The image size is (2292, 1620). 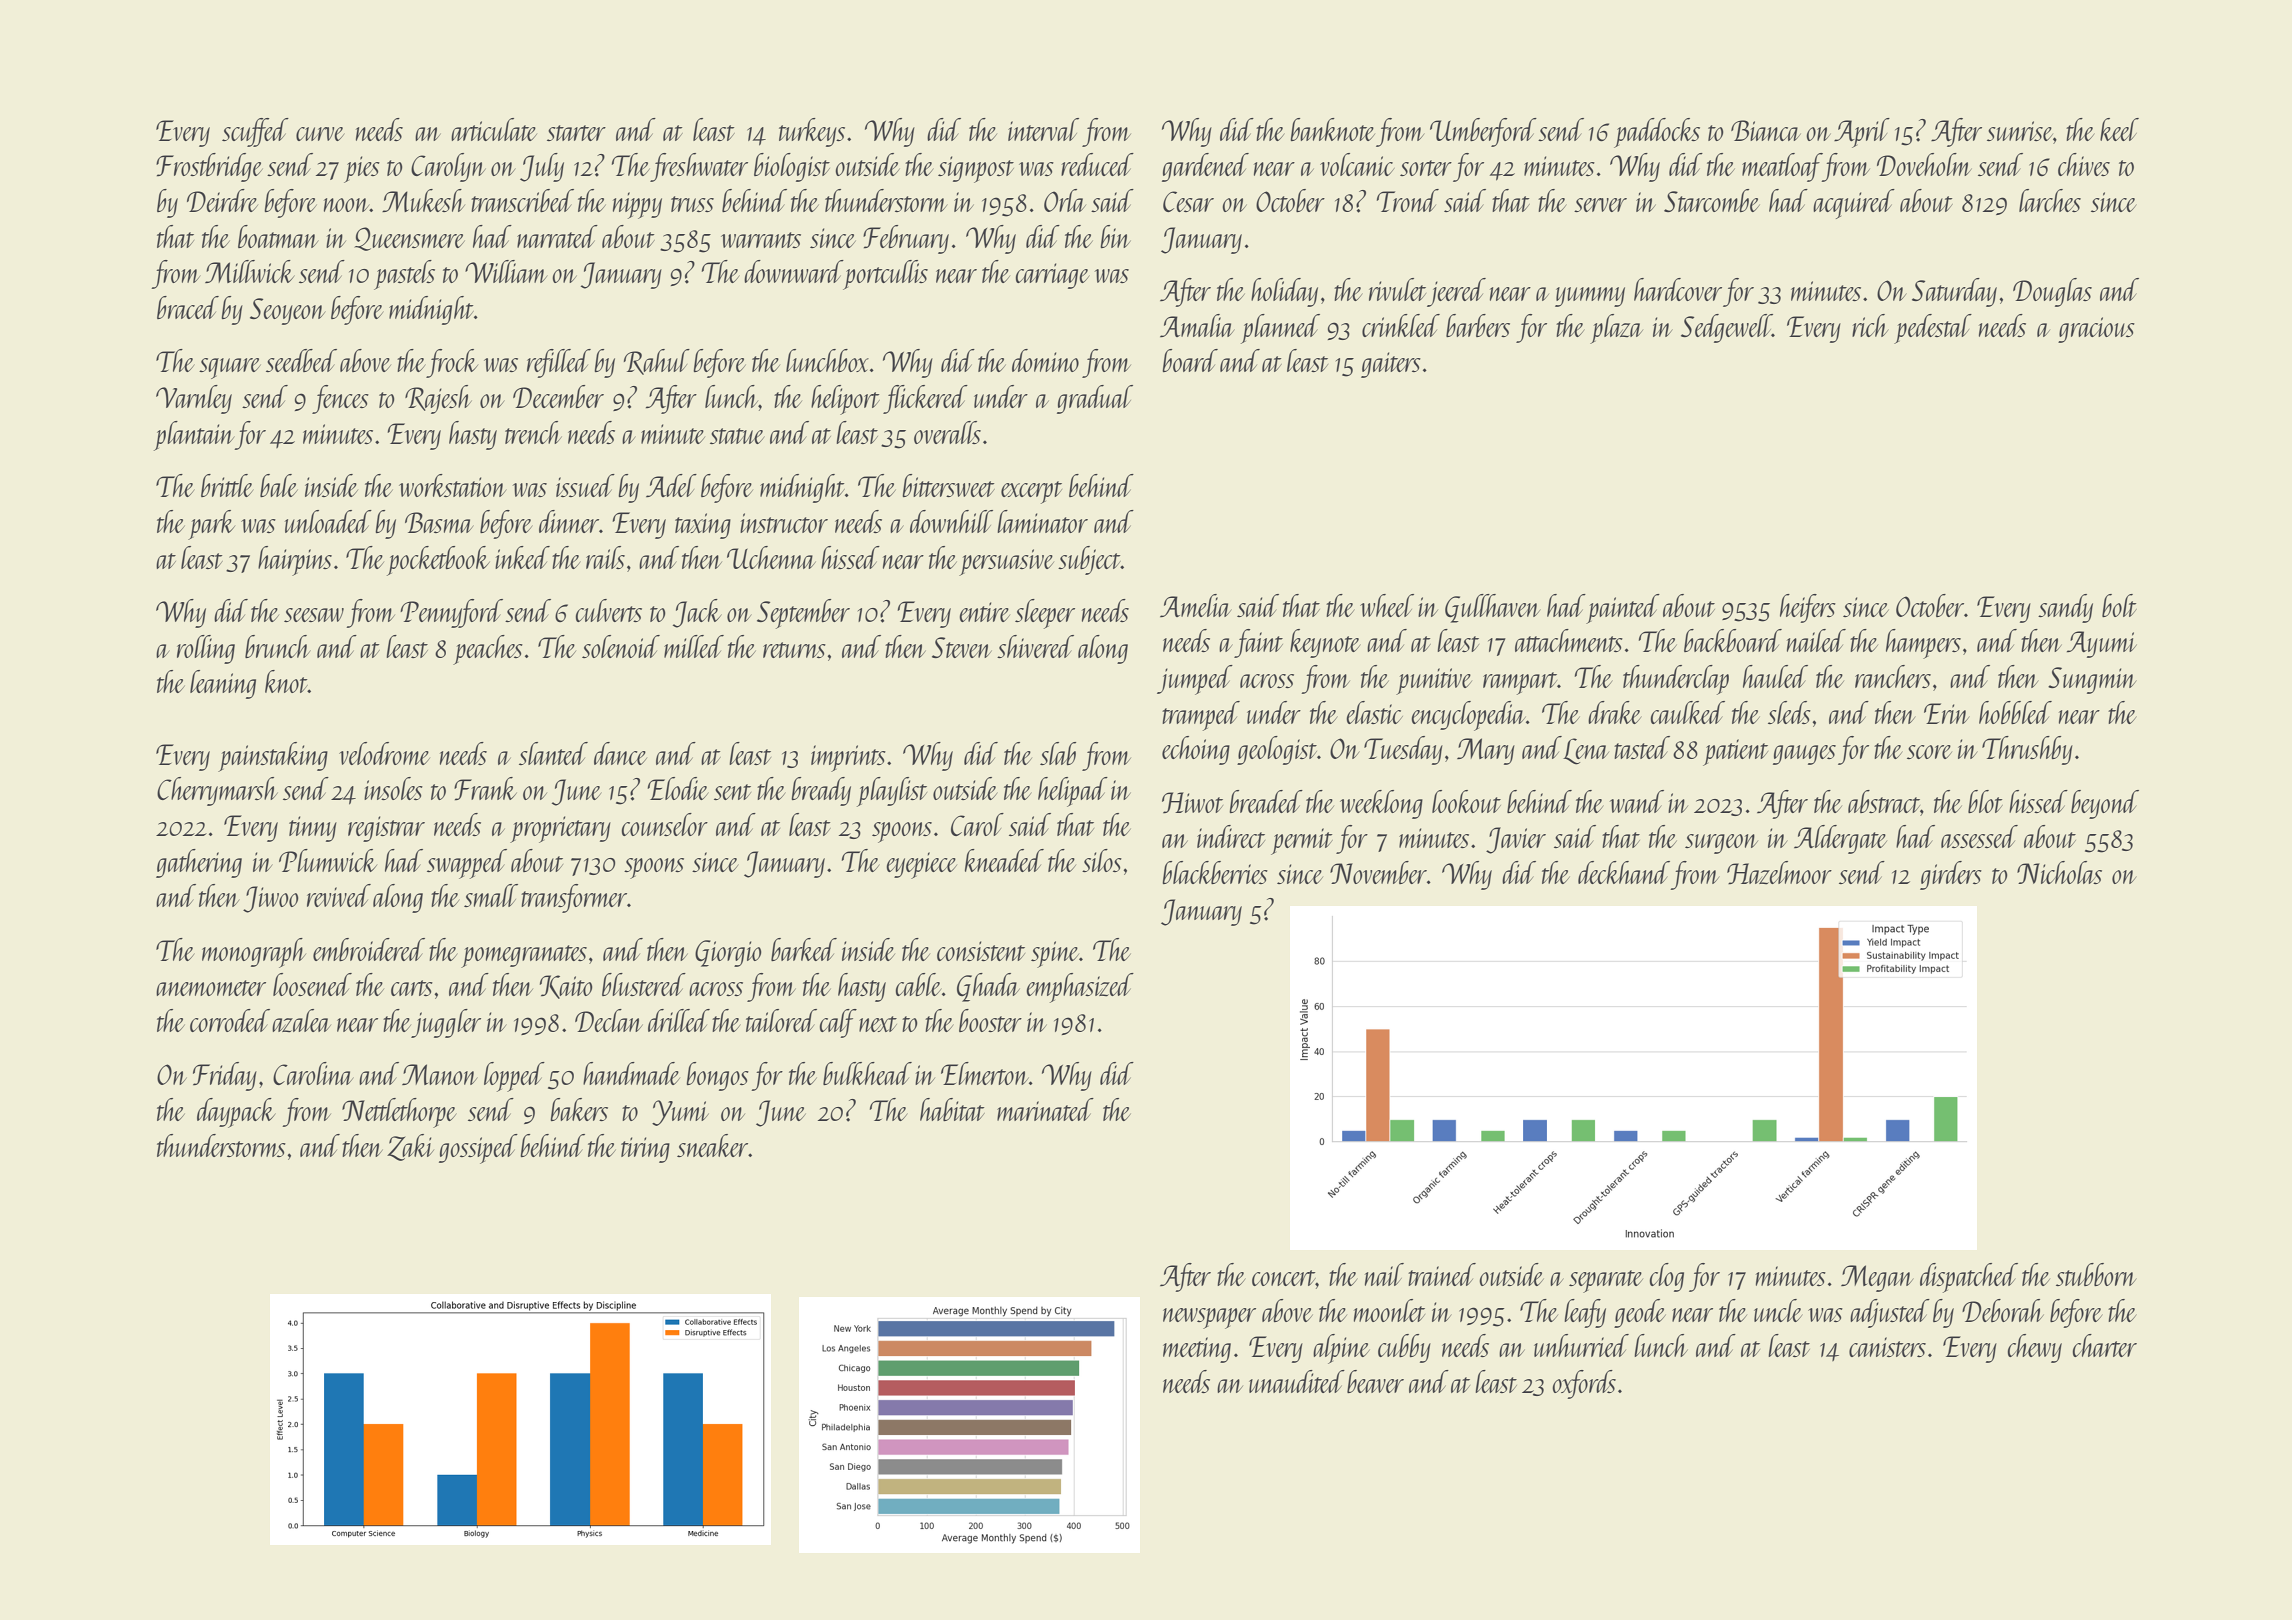 What do you see at coordinates (236, 1113) in the screenshot?
I see `daypack` at bounding box center [236, 1113].
